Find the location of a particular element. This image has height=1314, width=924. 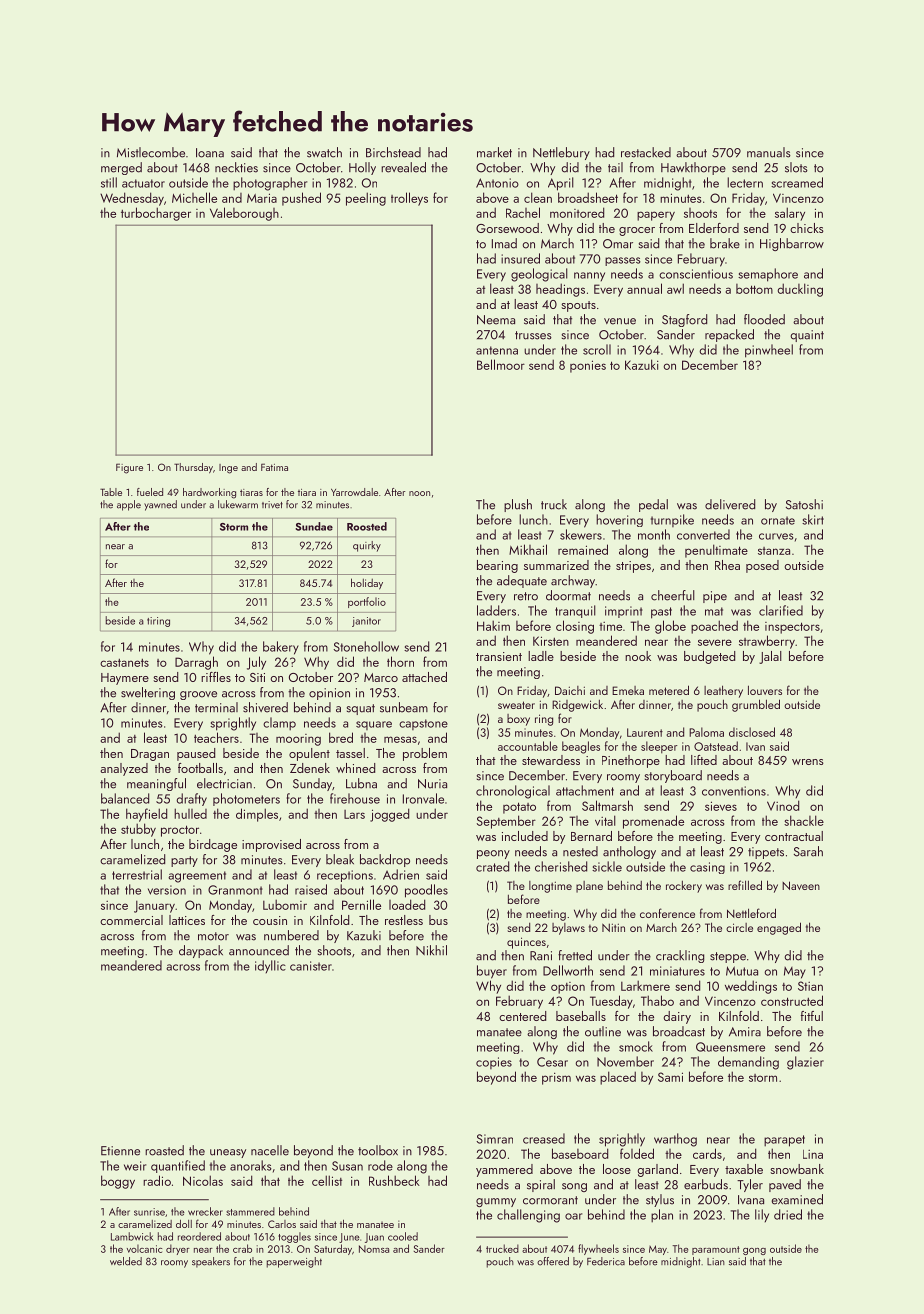

rode is located at coordinates (380, 1165).
